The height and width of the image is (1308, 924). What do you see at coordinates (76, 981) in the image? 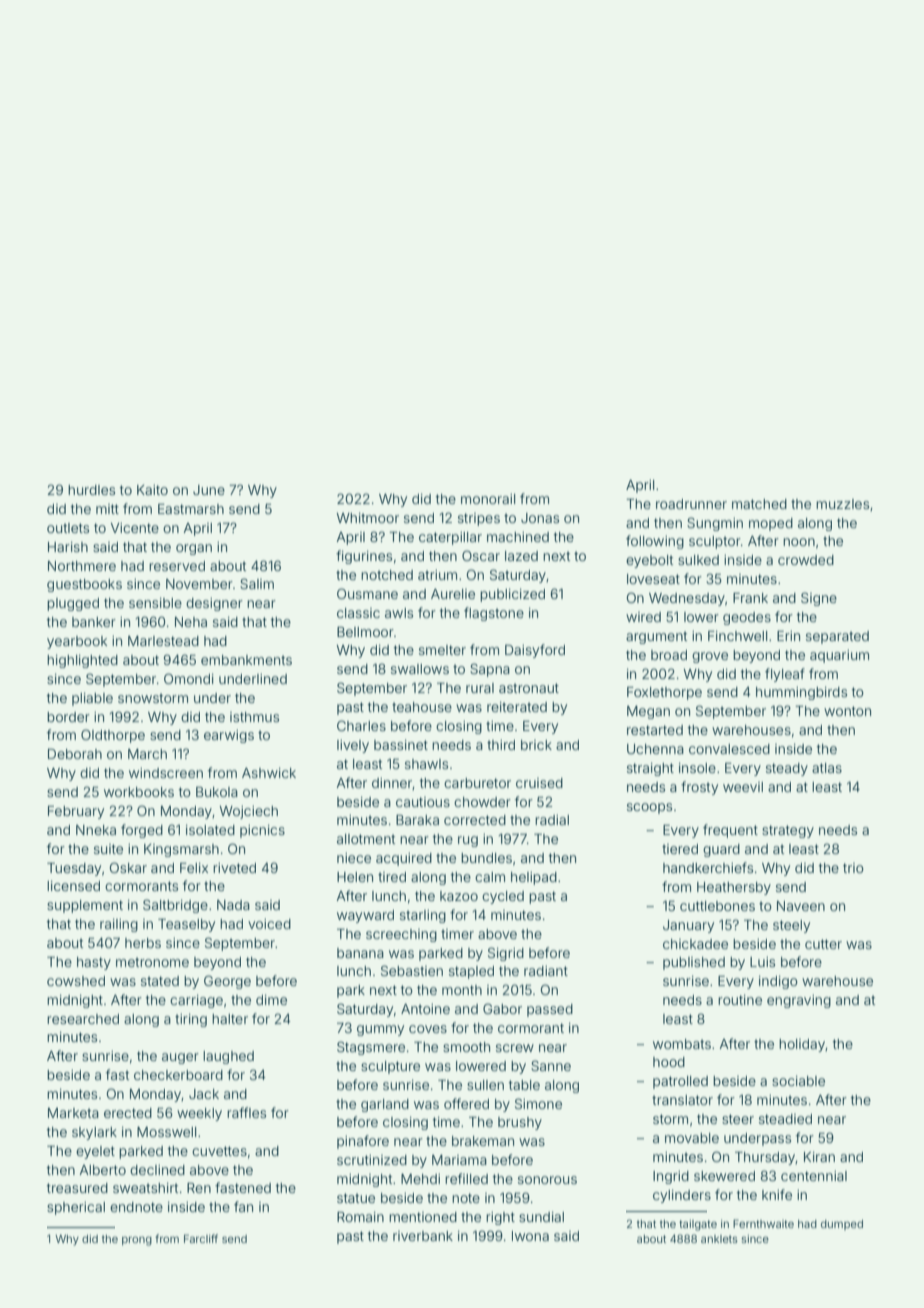
I see `cowshed` at bounding box center [76, 981].
